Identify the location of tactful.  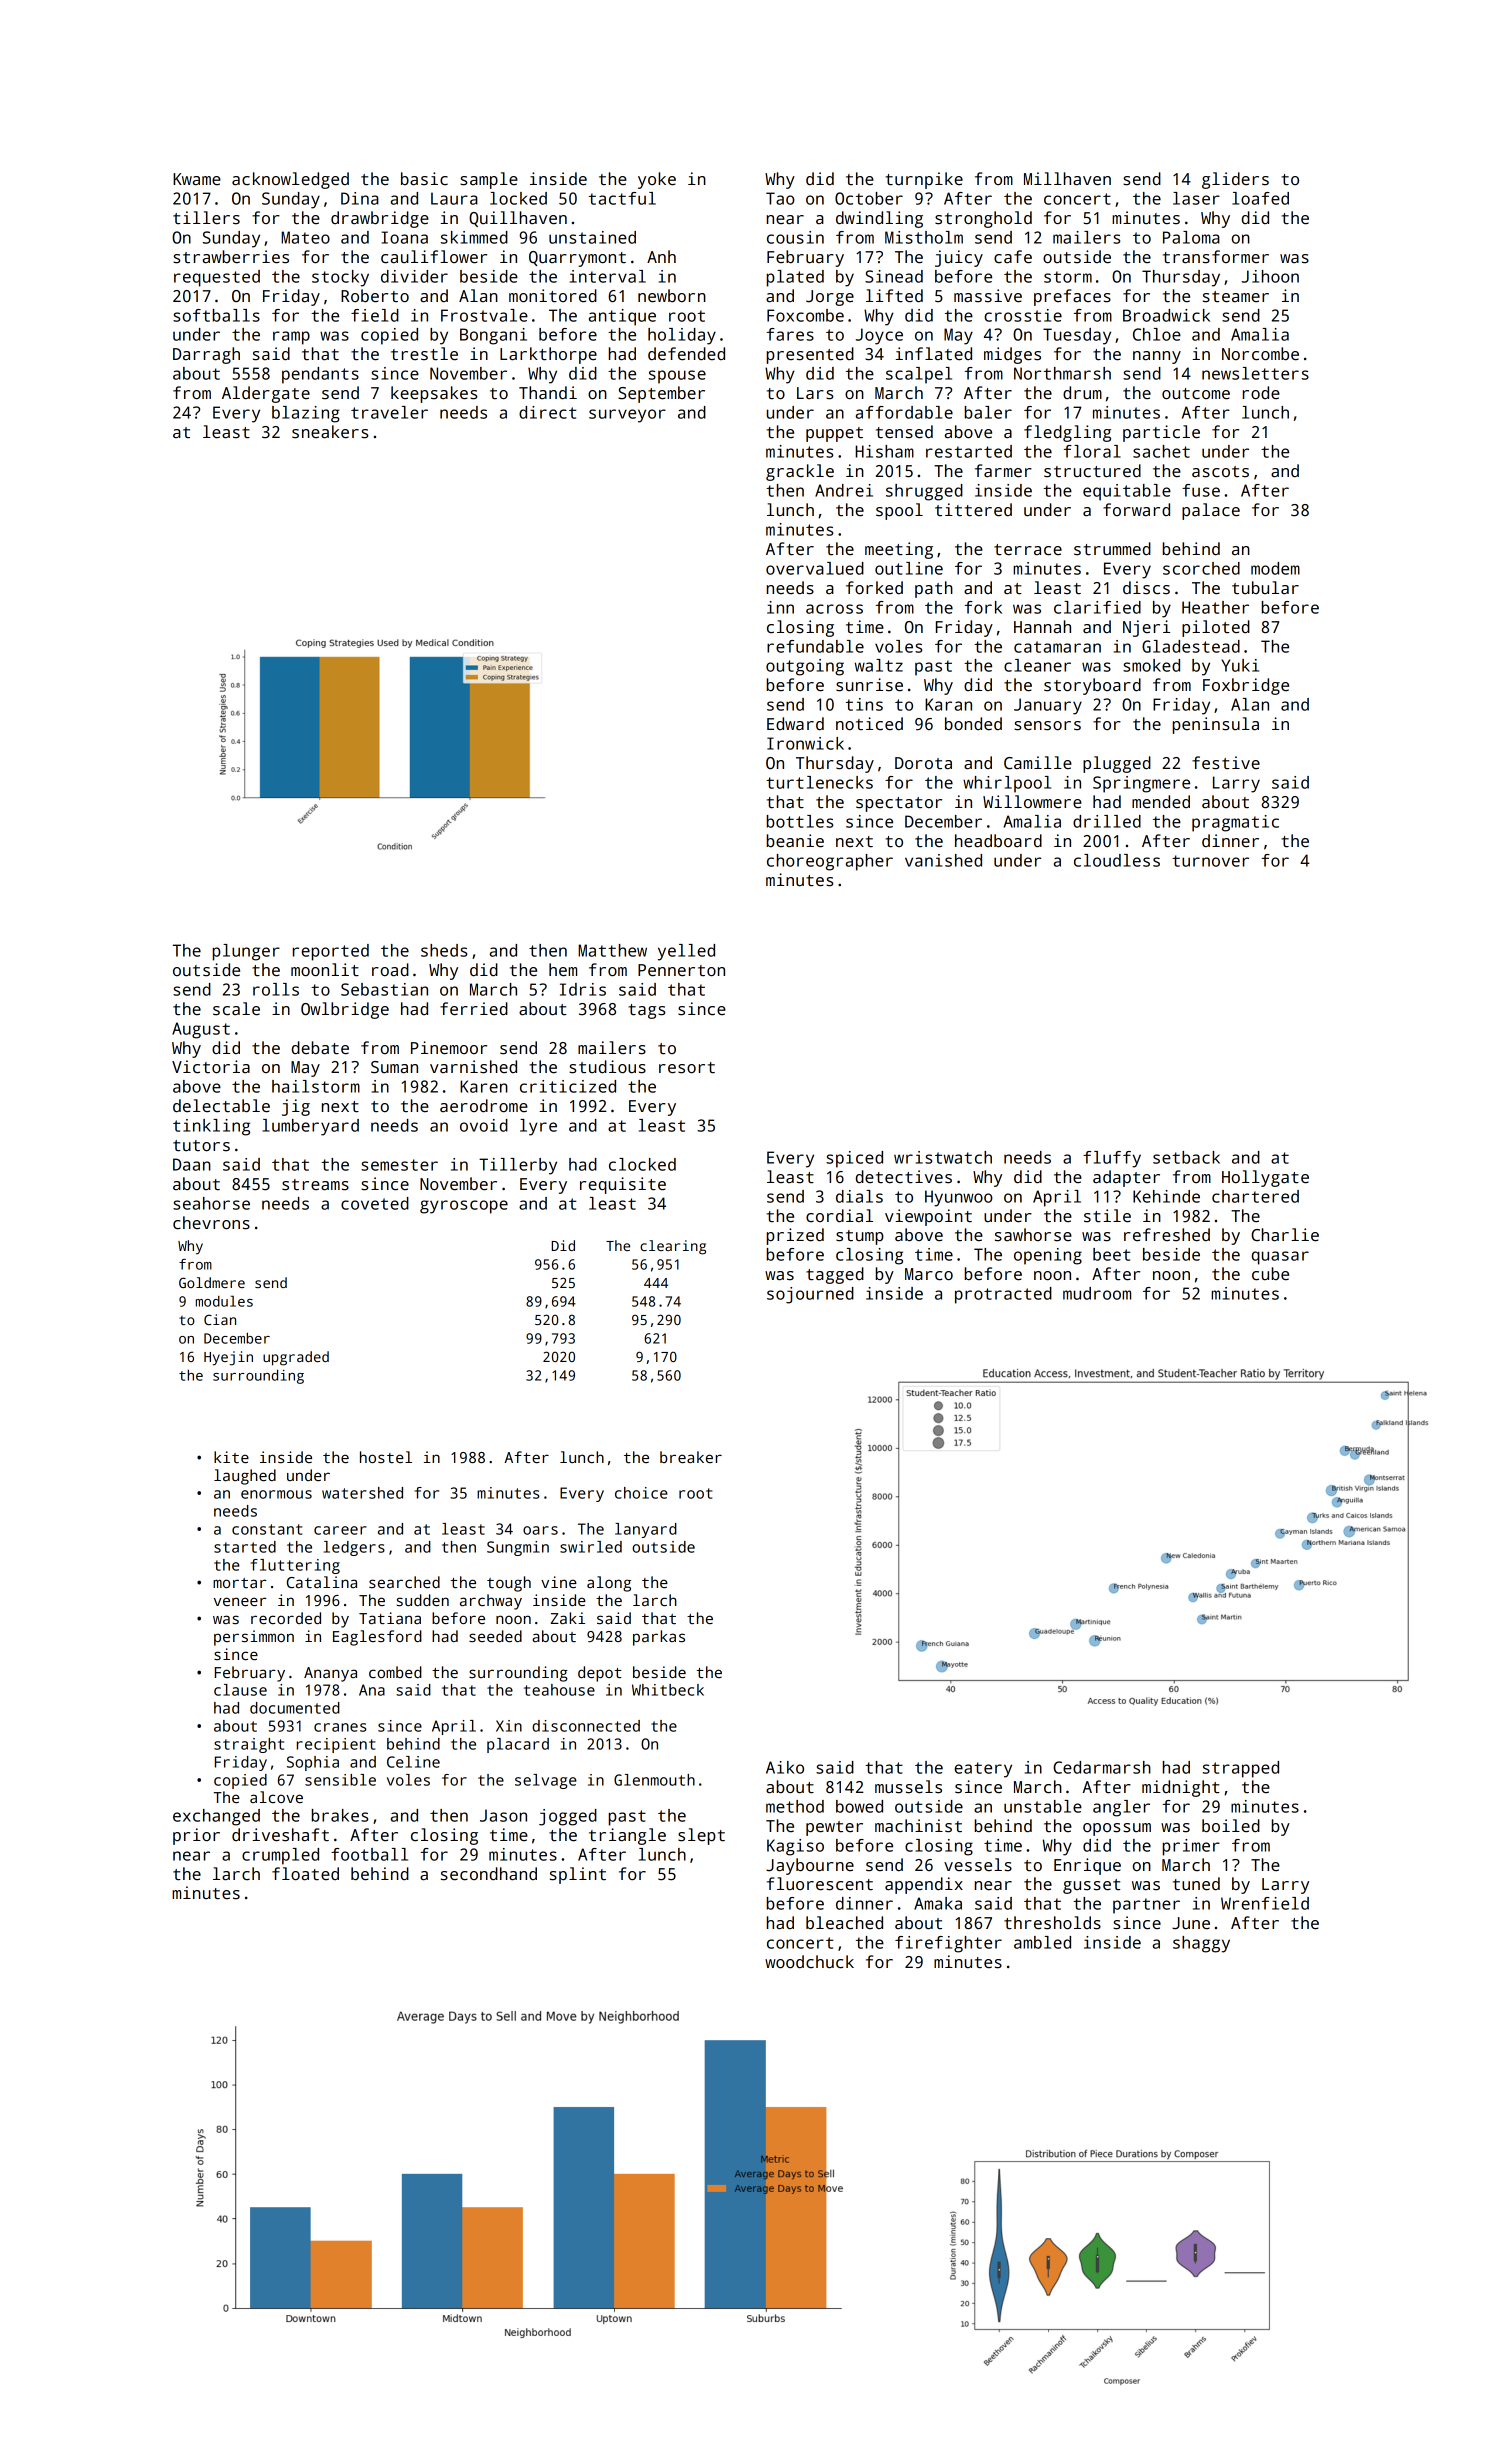
(622, 198).
